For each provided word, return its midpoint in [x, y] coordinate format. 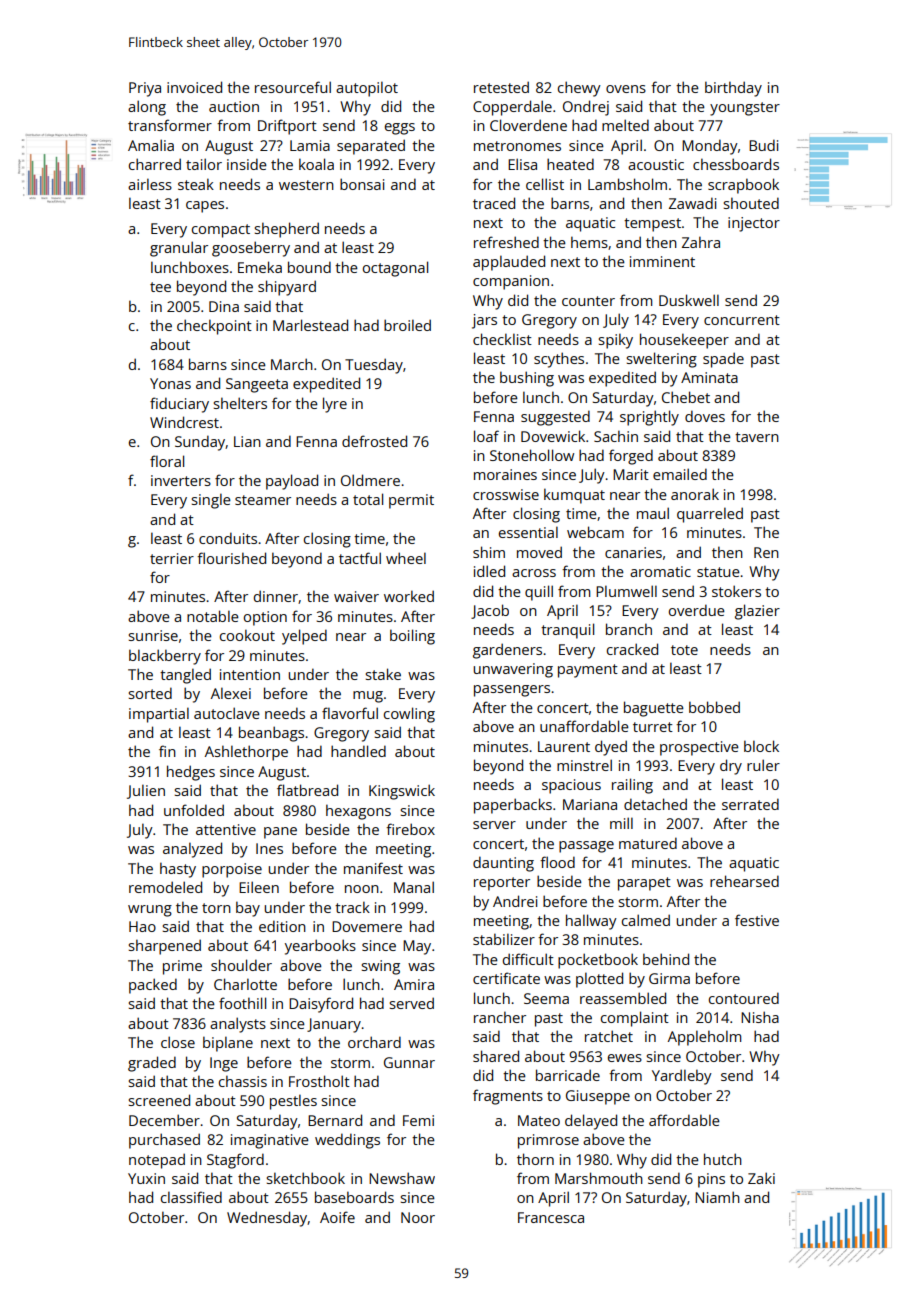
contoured [744, 998]
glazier [757, 612]
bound [309, 267]
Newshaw [402, 1178]
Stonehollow [532, 455]
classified [191, 1197]
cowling [409, 715]
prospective [699, 748]
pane [280, 833]
